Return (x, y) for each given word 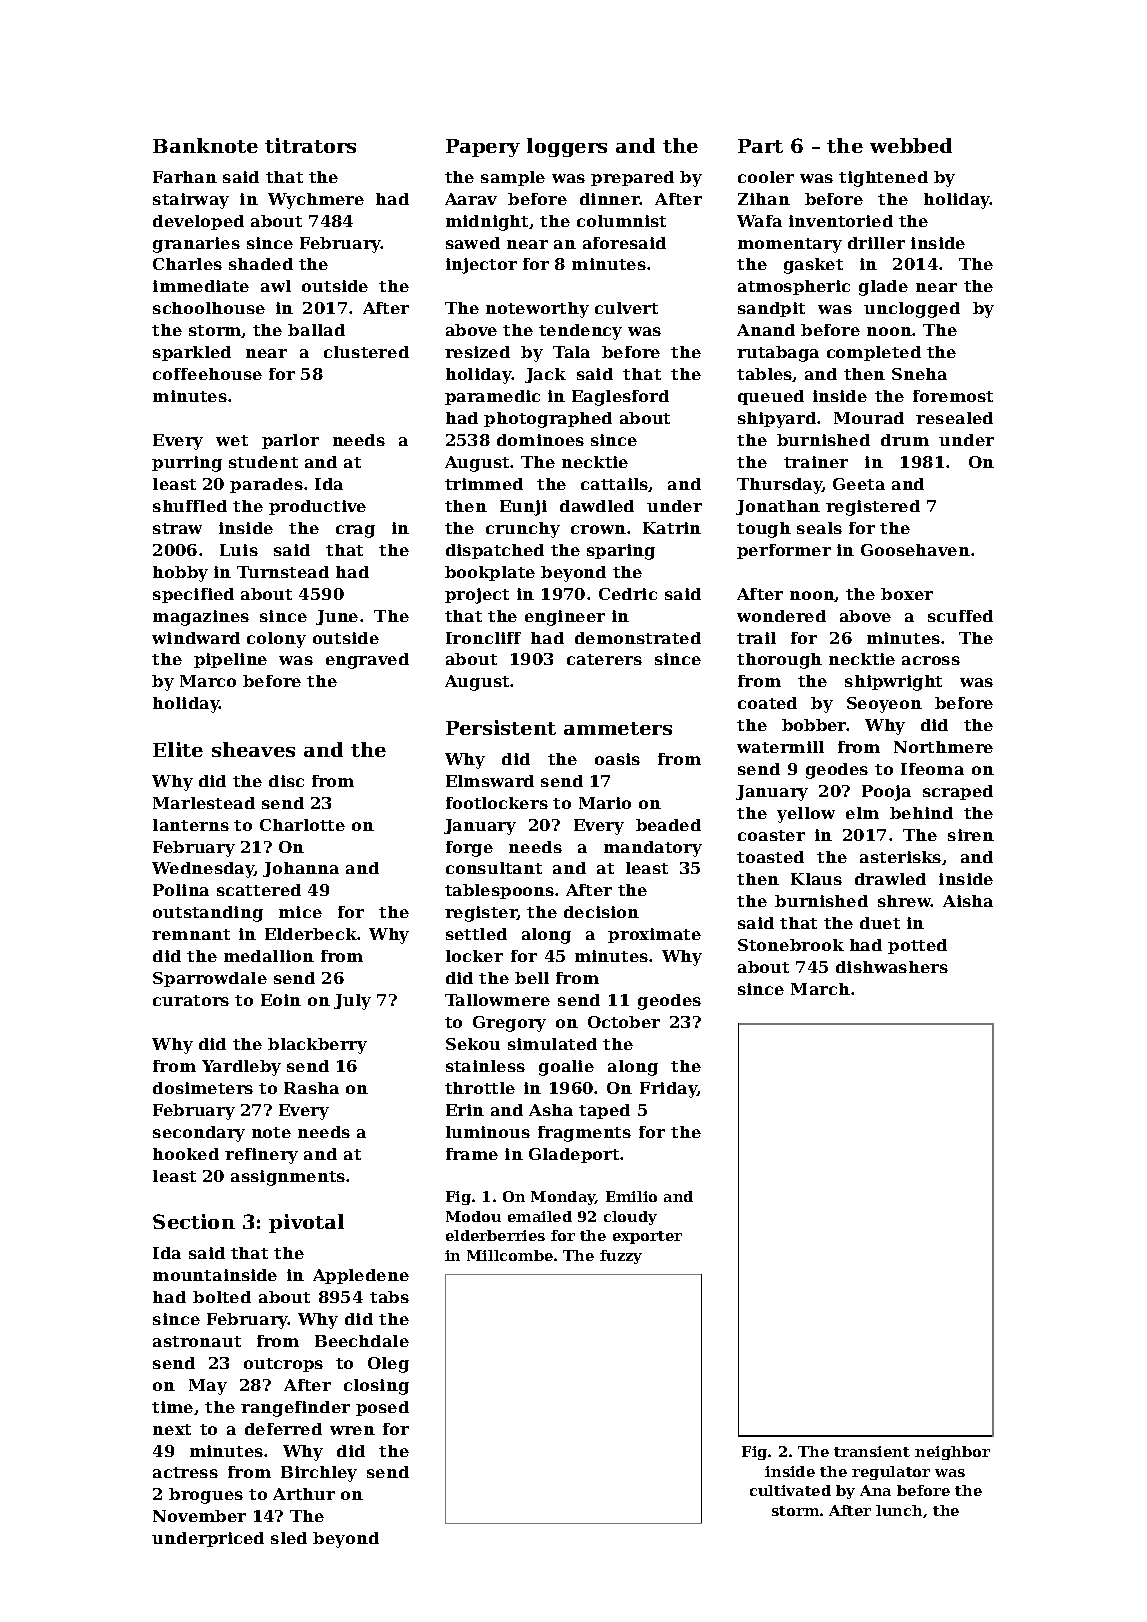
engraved (367, 661)
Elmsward (490, 781)
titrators (310, 145)
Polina (181, 890)
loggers (567, 147)
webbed (911, 145)
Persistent (501, 727)
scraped (958, 792)
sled (289, 1538)
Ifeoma (932, 769)
